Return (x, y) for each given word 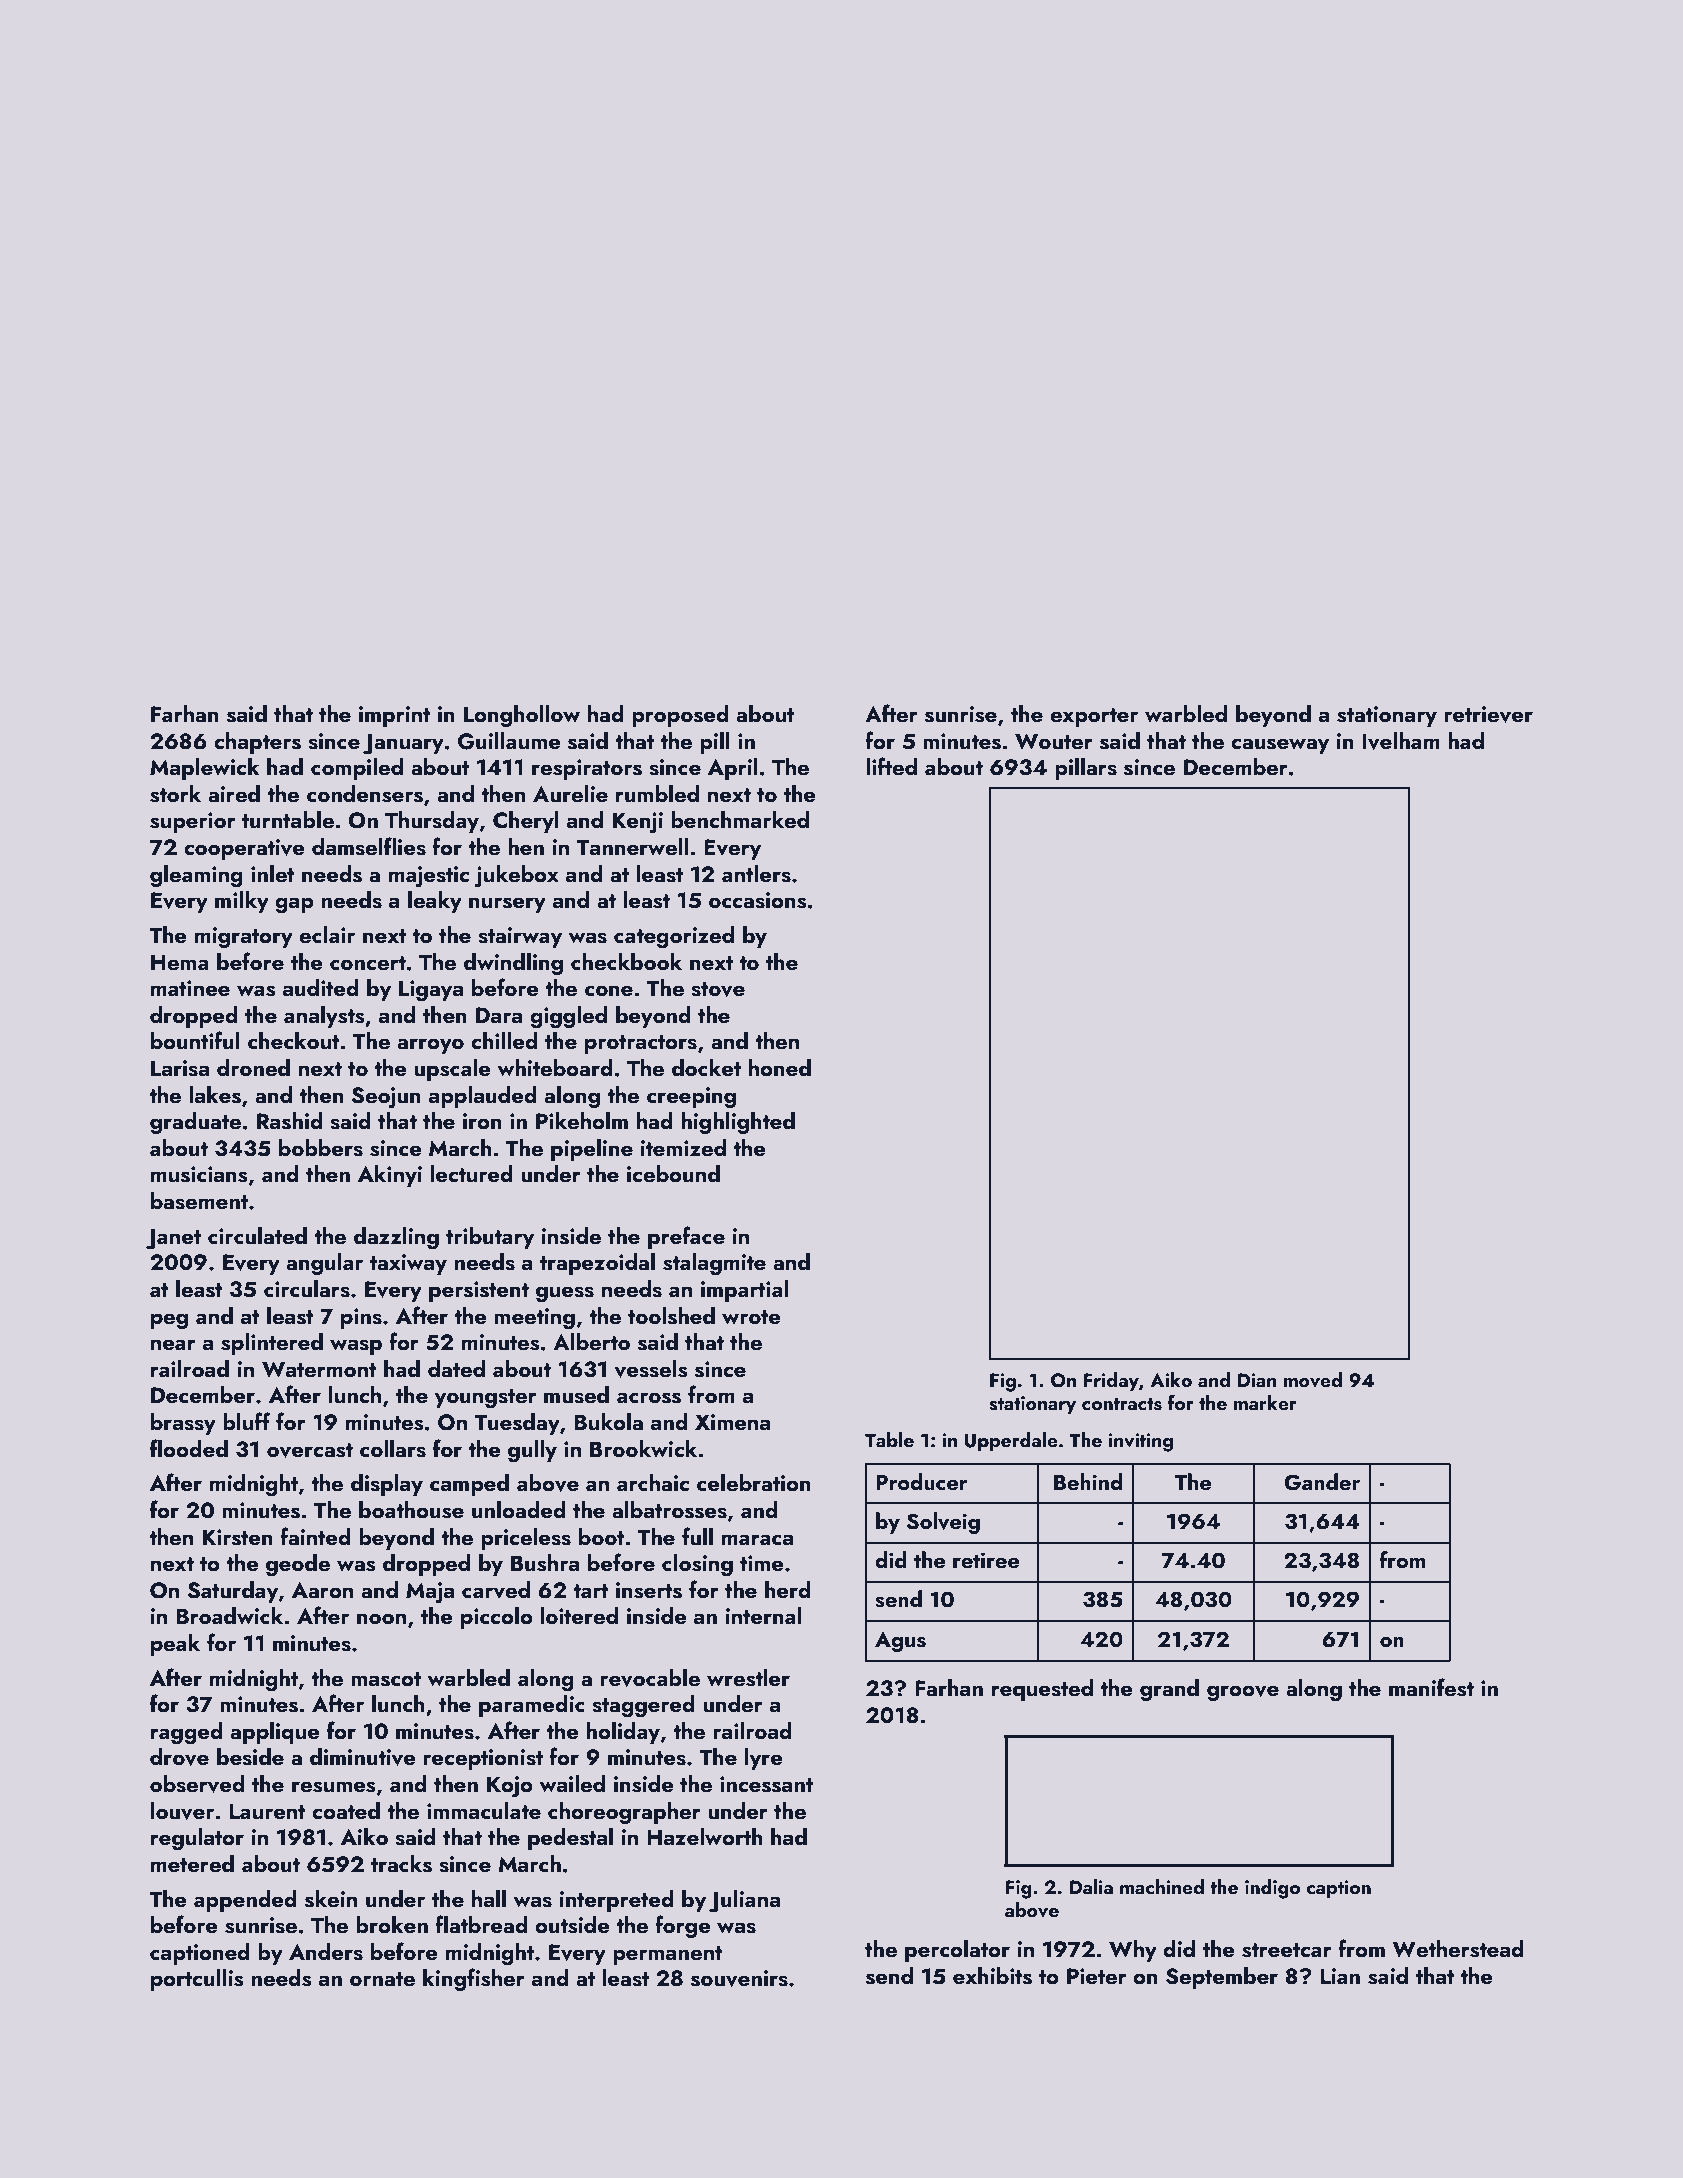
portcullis (197, 1980)
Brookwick (643, 1448)
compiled (357, 769)
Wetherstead (1458, 1949)
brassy (183, 1424)
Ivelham (1401, 741)
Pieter (1097, 1976)
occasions (757, 900)
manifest (1431, 1687)
